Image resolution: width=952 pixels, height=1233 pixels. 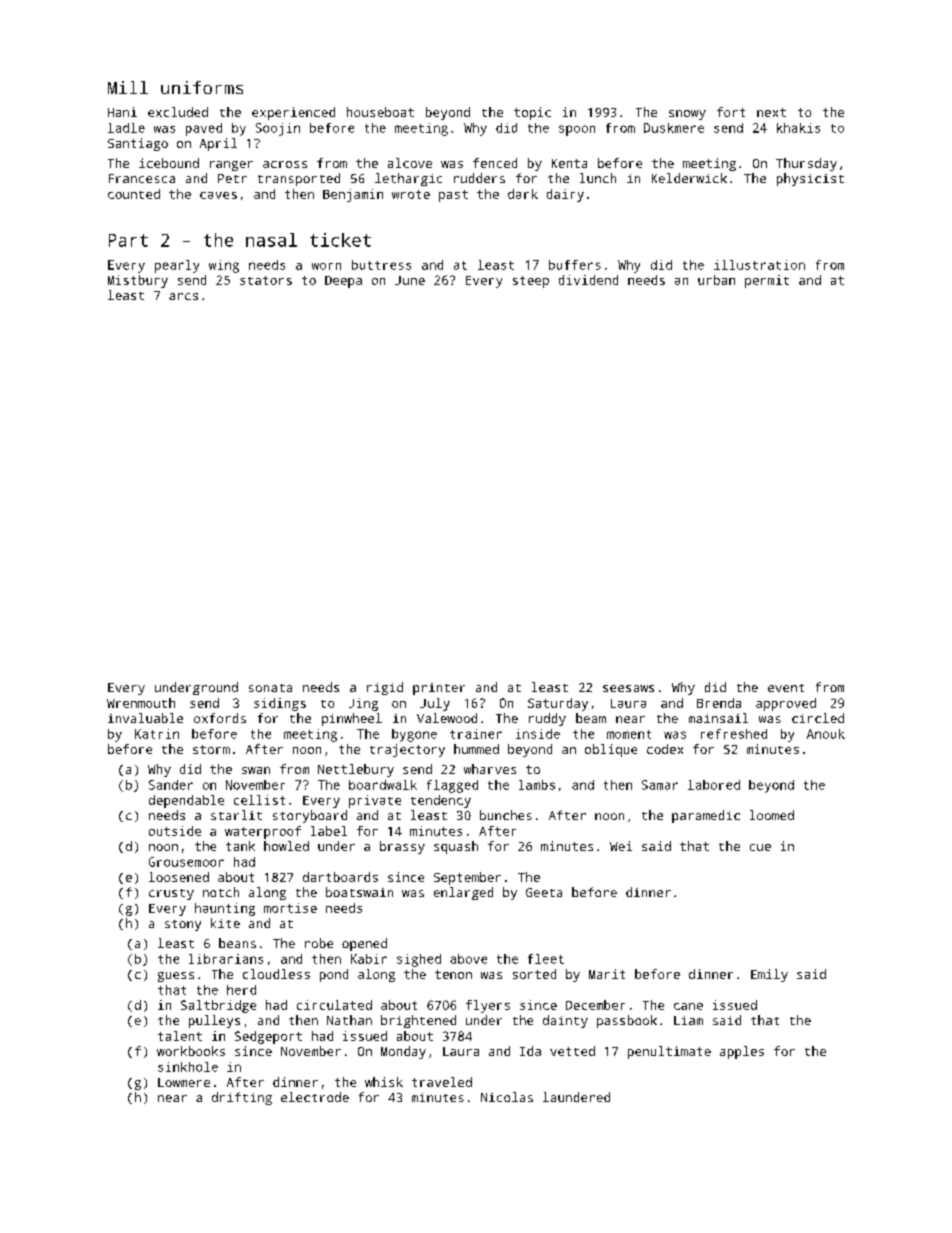 What do you see at coordinates (476, 734) in the screenshot?
I see `trainer` at bounding box center [476, 734].
